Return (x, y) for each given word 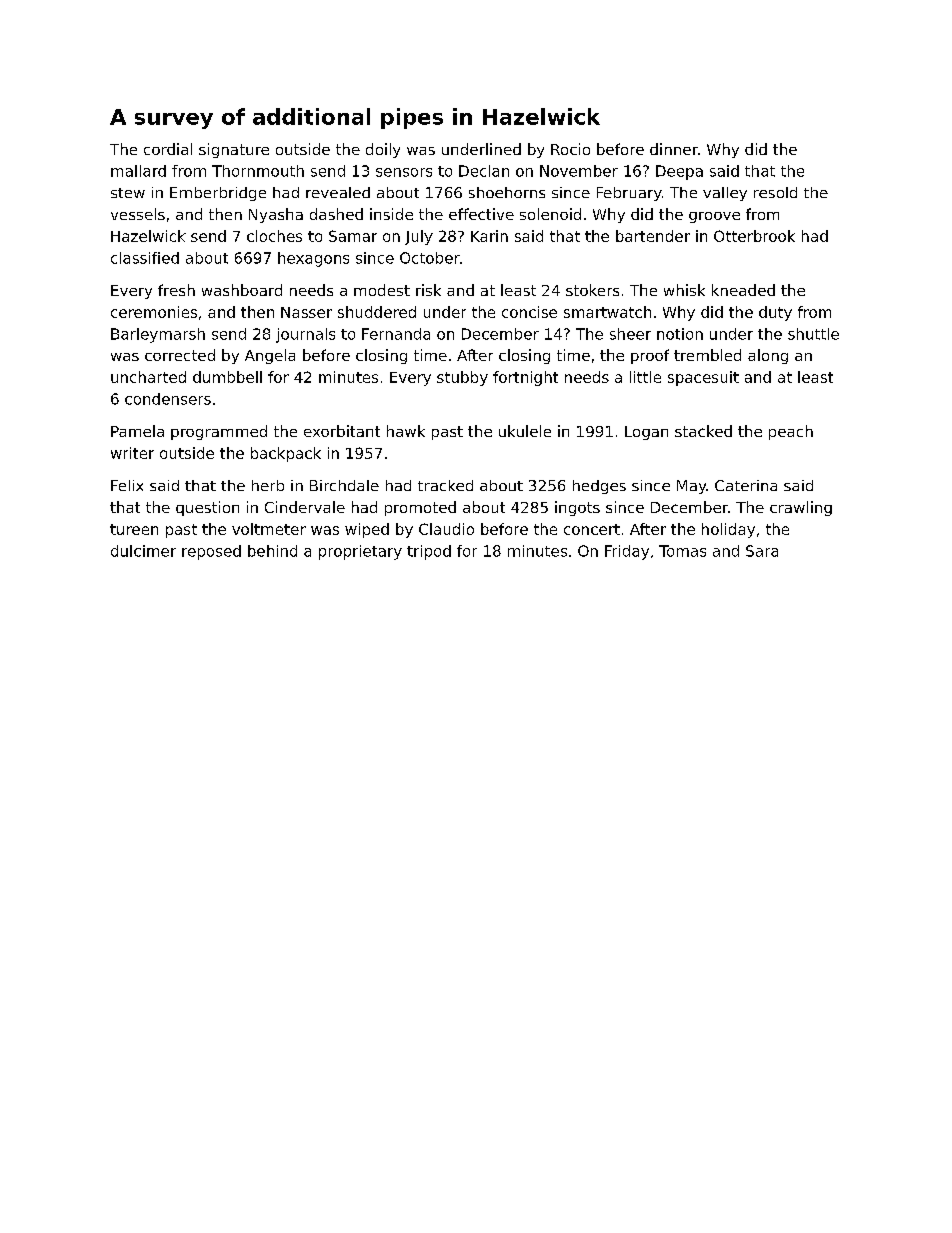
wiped (367, 530)
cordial (168, 149)
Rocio (570, 149)
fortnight (525, 378)
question (207, 508)
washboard (242, 290)
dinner (674, 149)
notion (680, 334)
